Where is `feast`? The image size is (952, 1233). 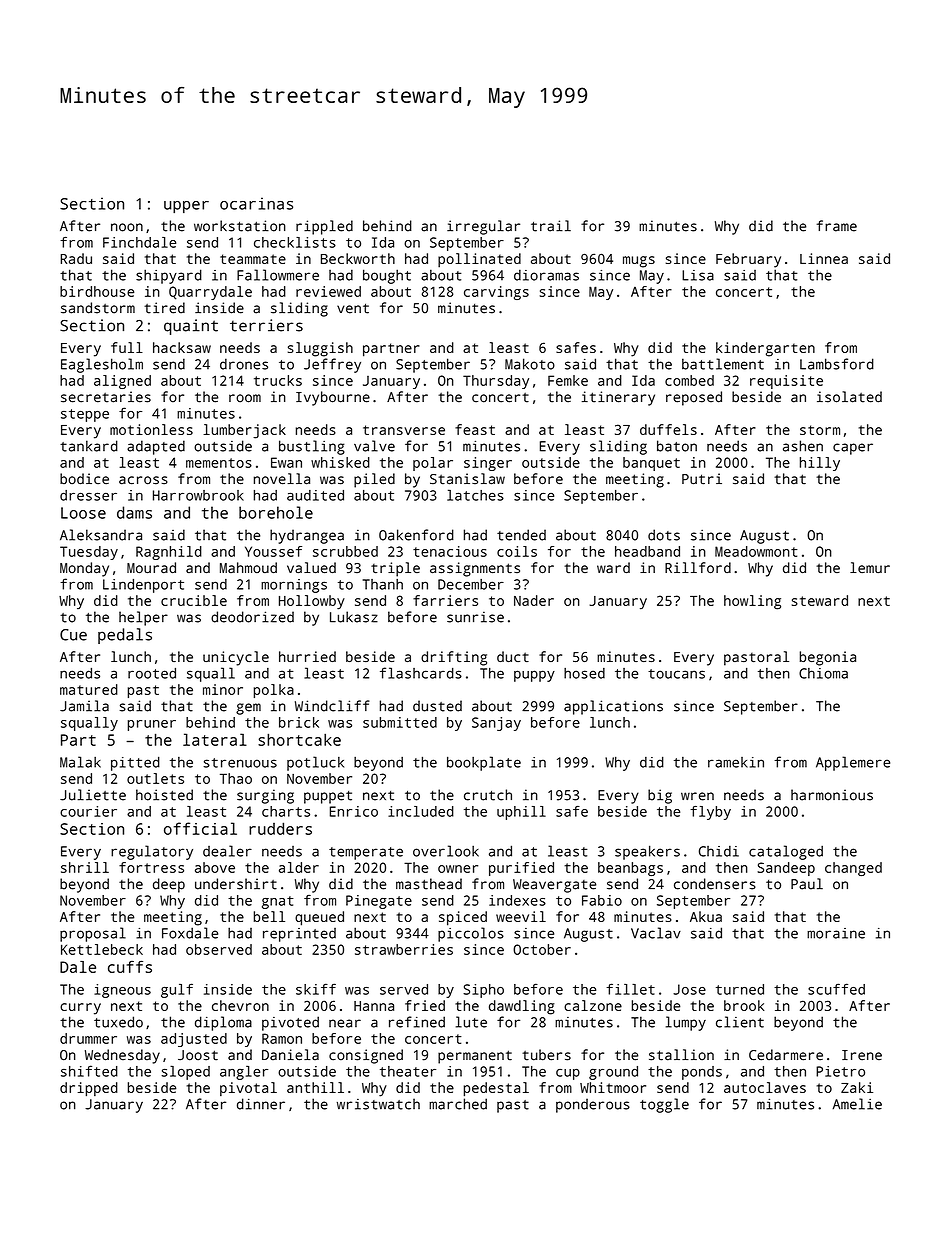 feast is located at coordinates (475, 429).
